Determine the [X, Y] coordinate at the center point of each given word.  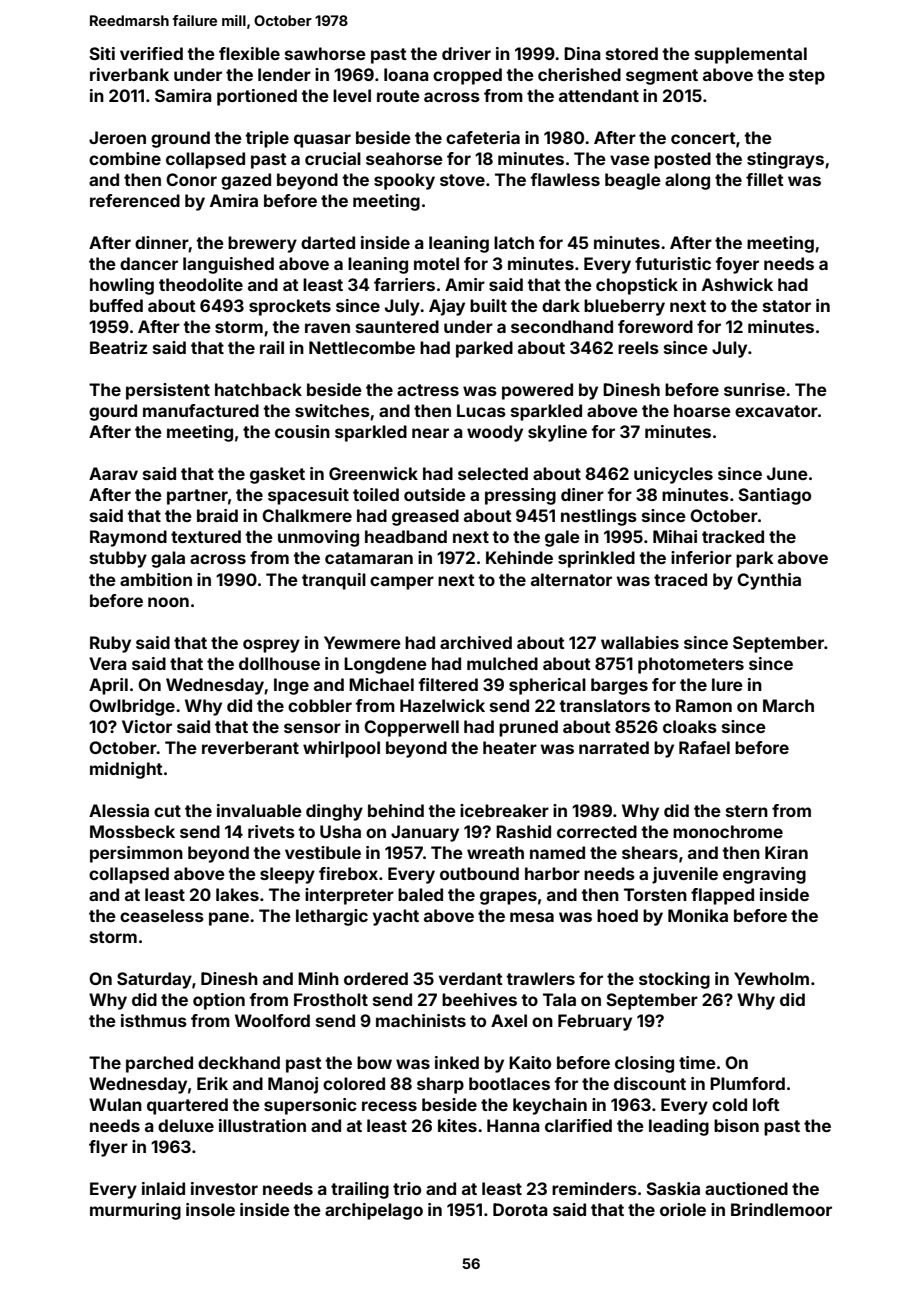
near [430, 433]
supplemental [751, 55]
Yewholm [771, 978]
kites [457, 1125]
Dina [582, 53]
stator [787, 306]
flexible [249, 53]
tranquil [334, 581]
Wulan [115, 1104]
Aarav [113, 473]
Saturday [154, 980]
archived [476, 642]
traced [680, 579]
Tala [559, 999]
